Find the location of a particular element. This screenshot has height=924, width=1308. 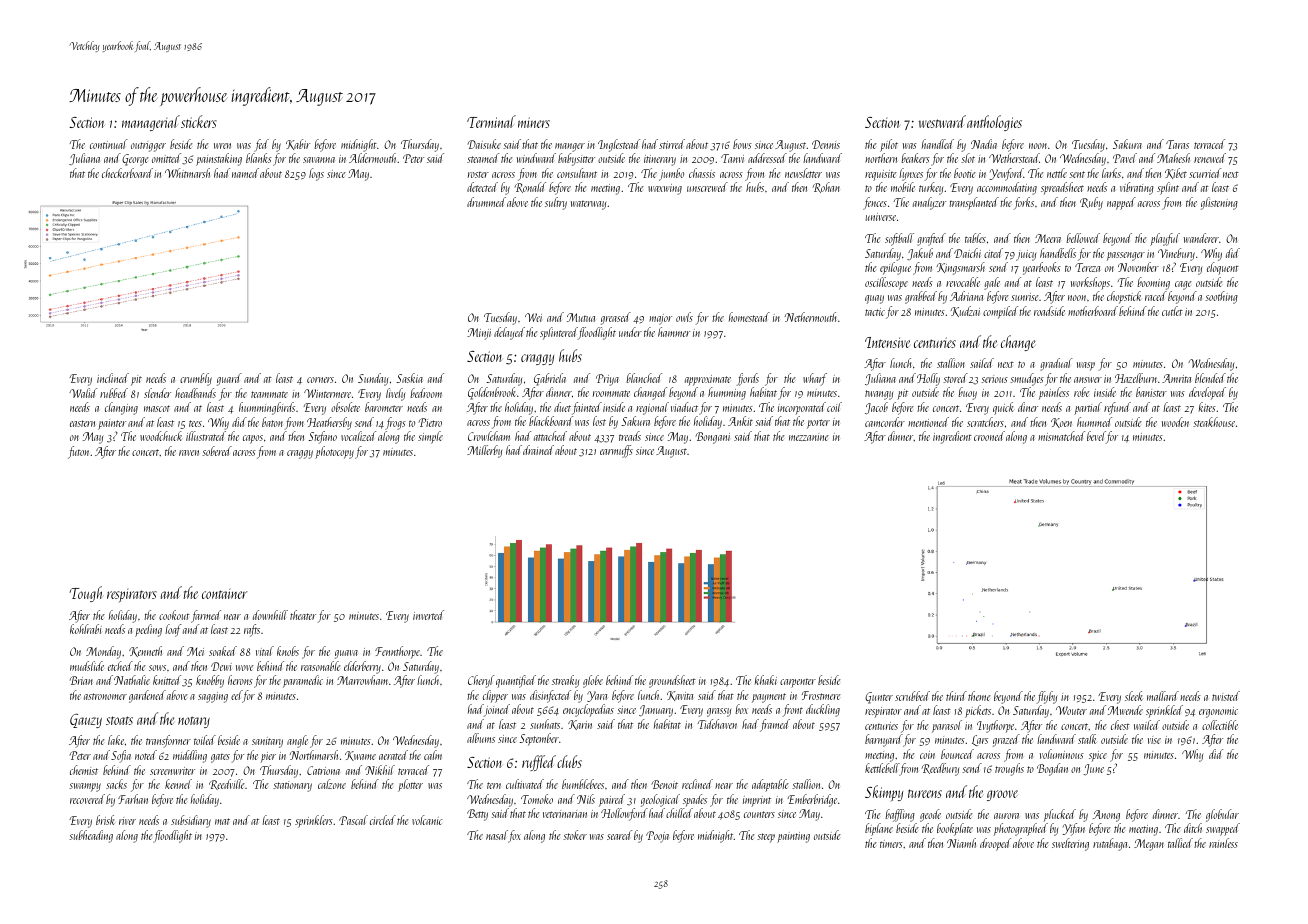

Cheryl is located at coordinates (481, 681).
